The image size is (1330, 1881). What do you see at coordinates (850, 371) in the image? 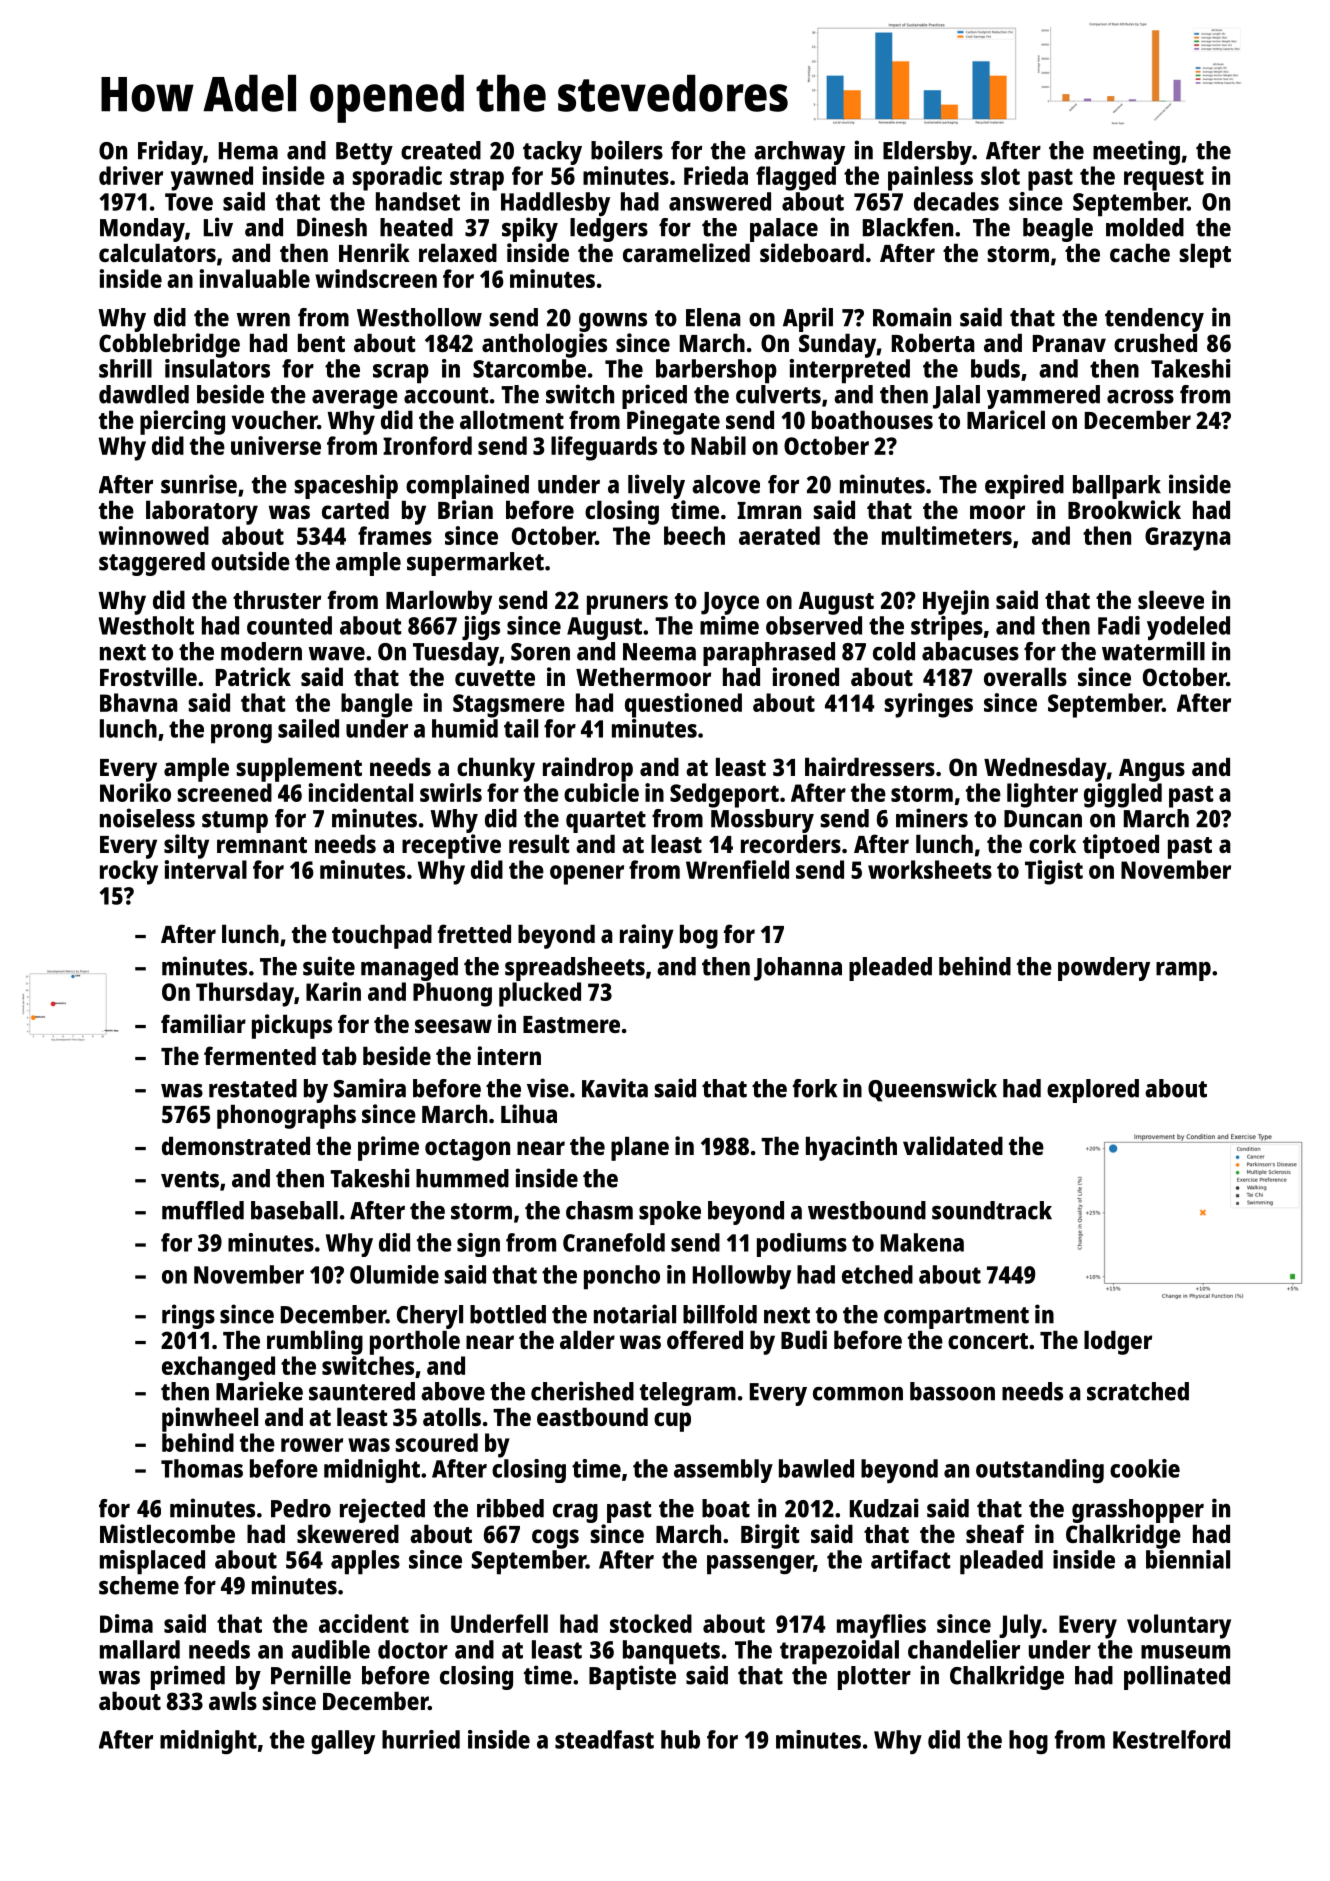
I see `interpreted` at bounding box center [850, 371].
